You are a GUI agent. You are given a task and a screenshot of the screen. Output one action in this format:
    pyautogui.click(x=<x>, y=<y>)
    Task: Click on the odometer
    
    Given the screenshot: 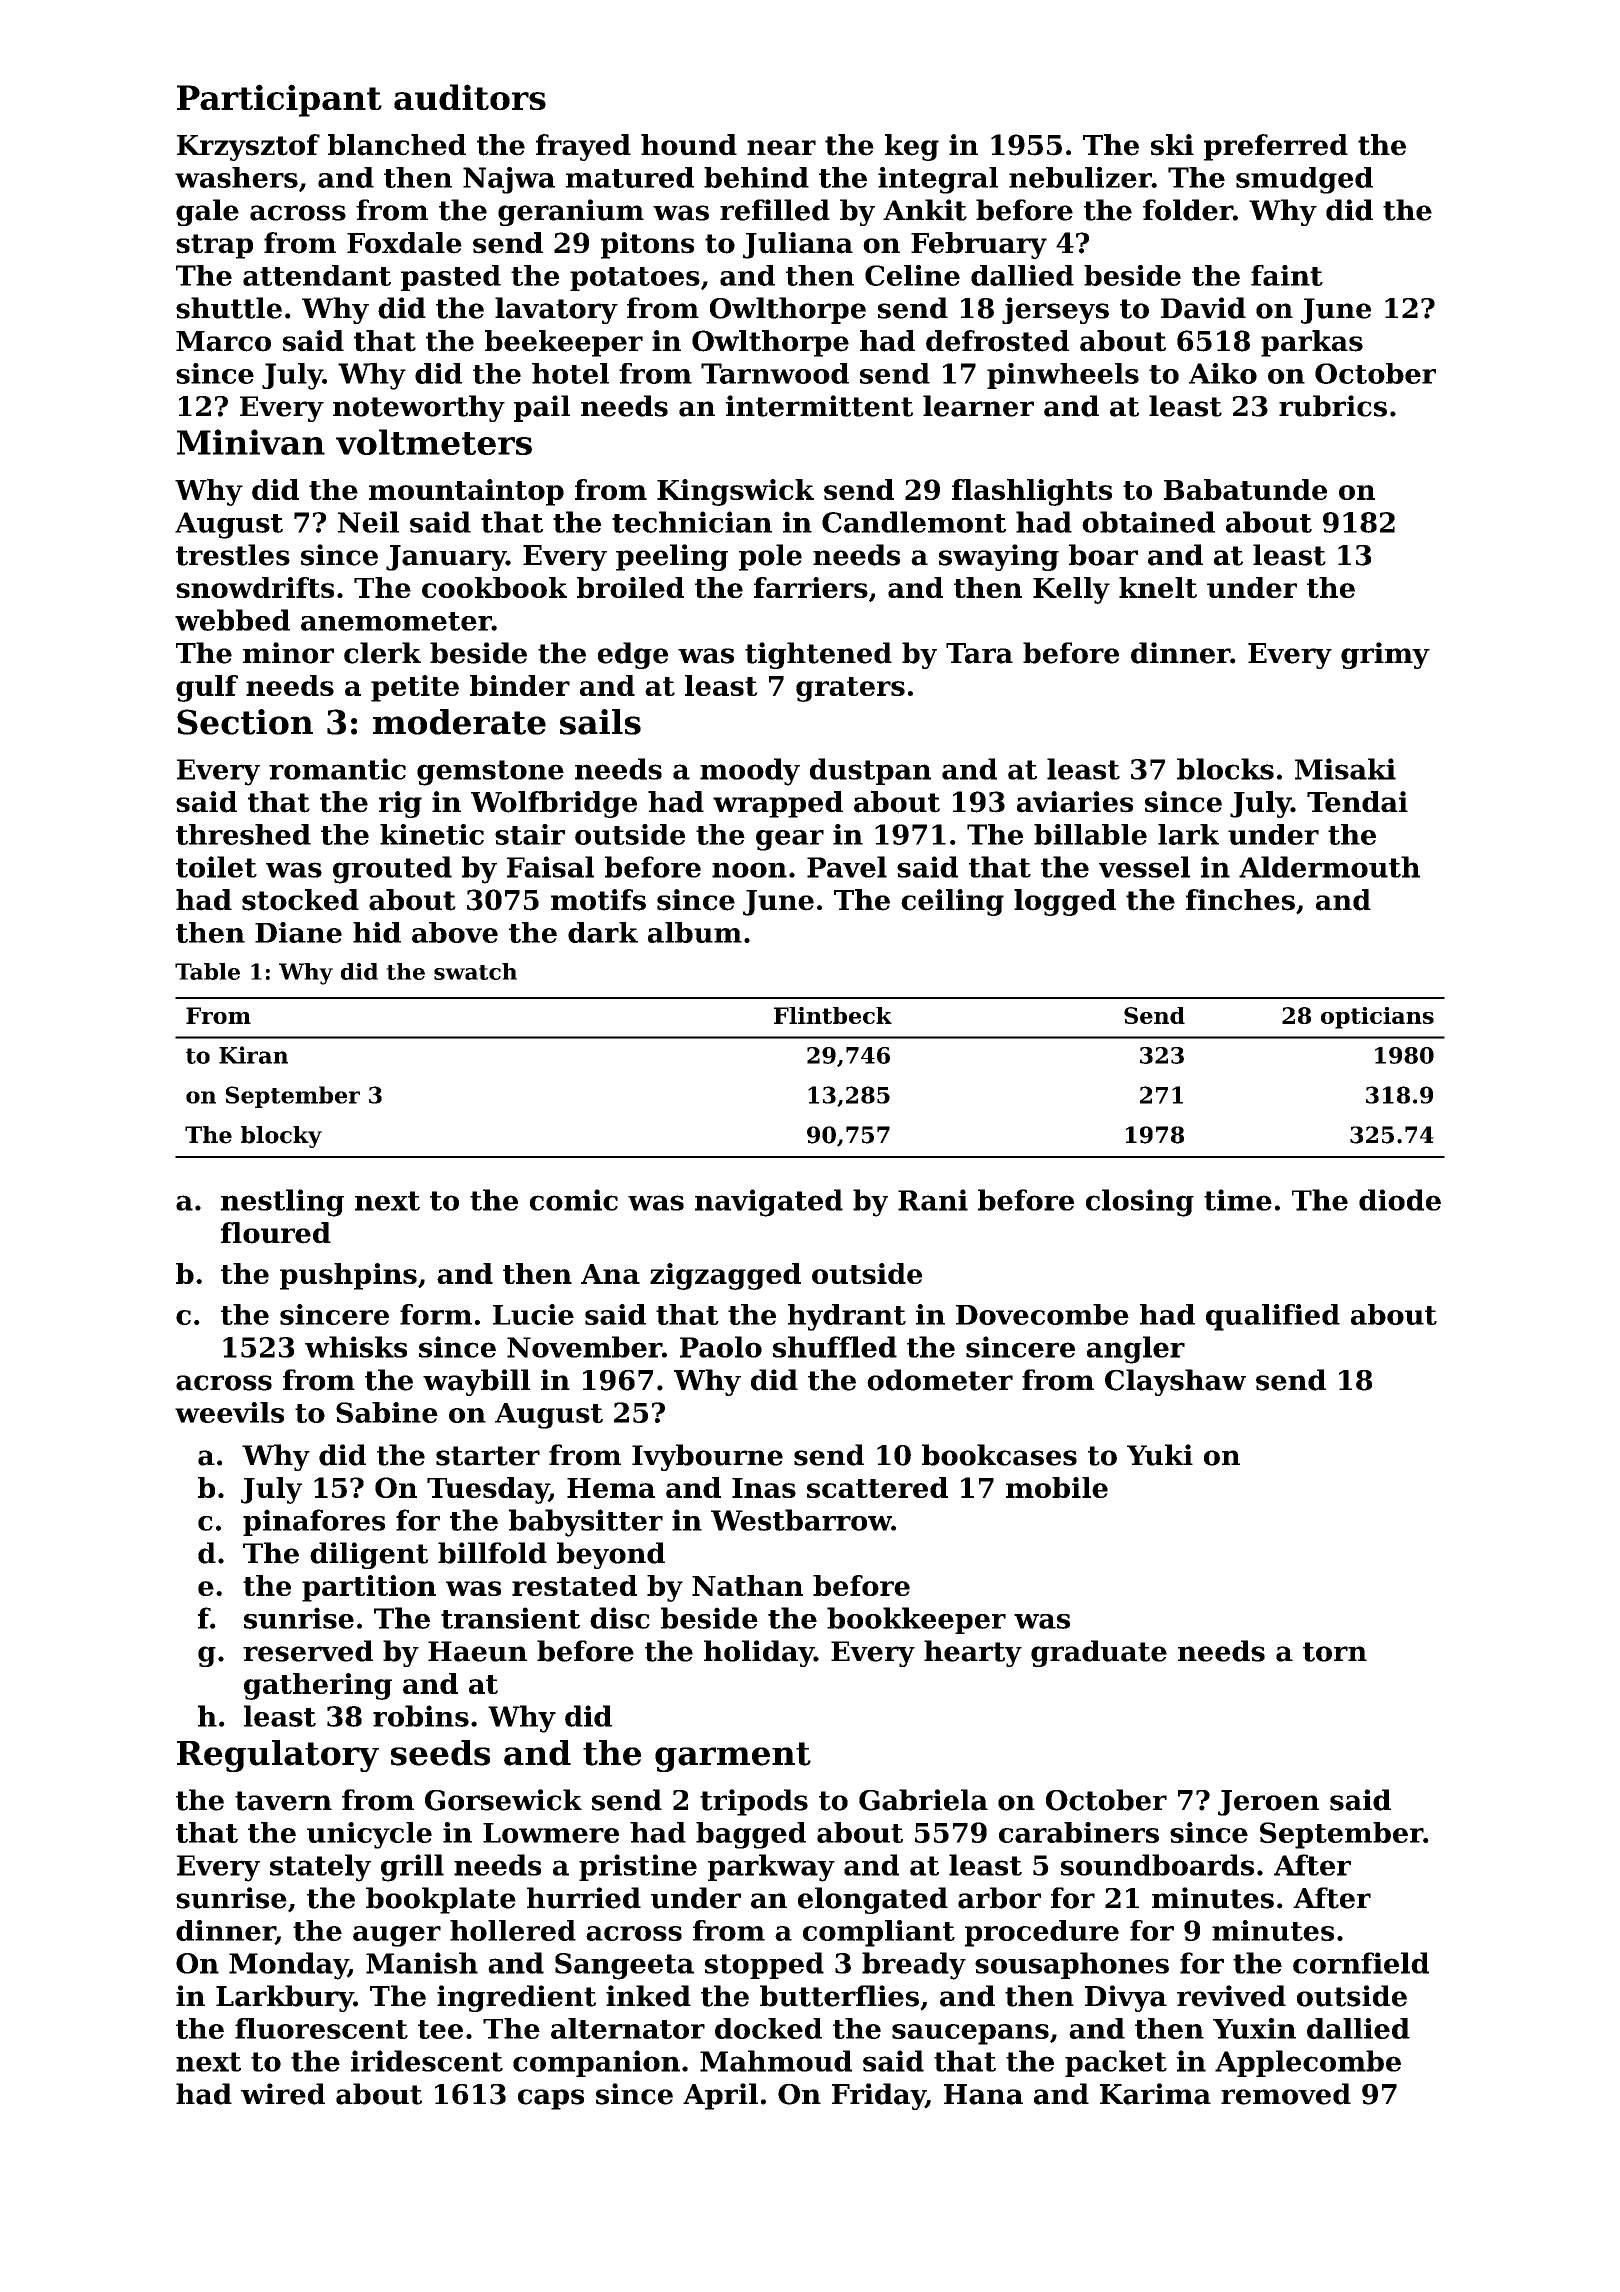 What is the action you would take?
    pyautogui.click(x=940, y=1380)
